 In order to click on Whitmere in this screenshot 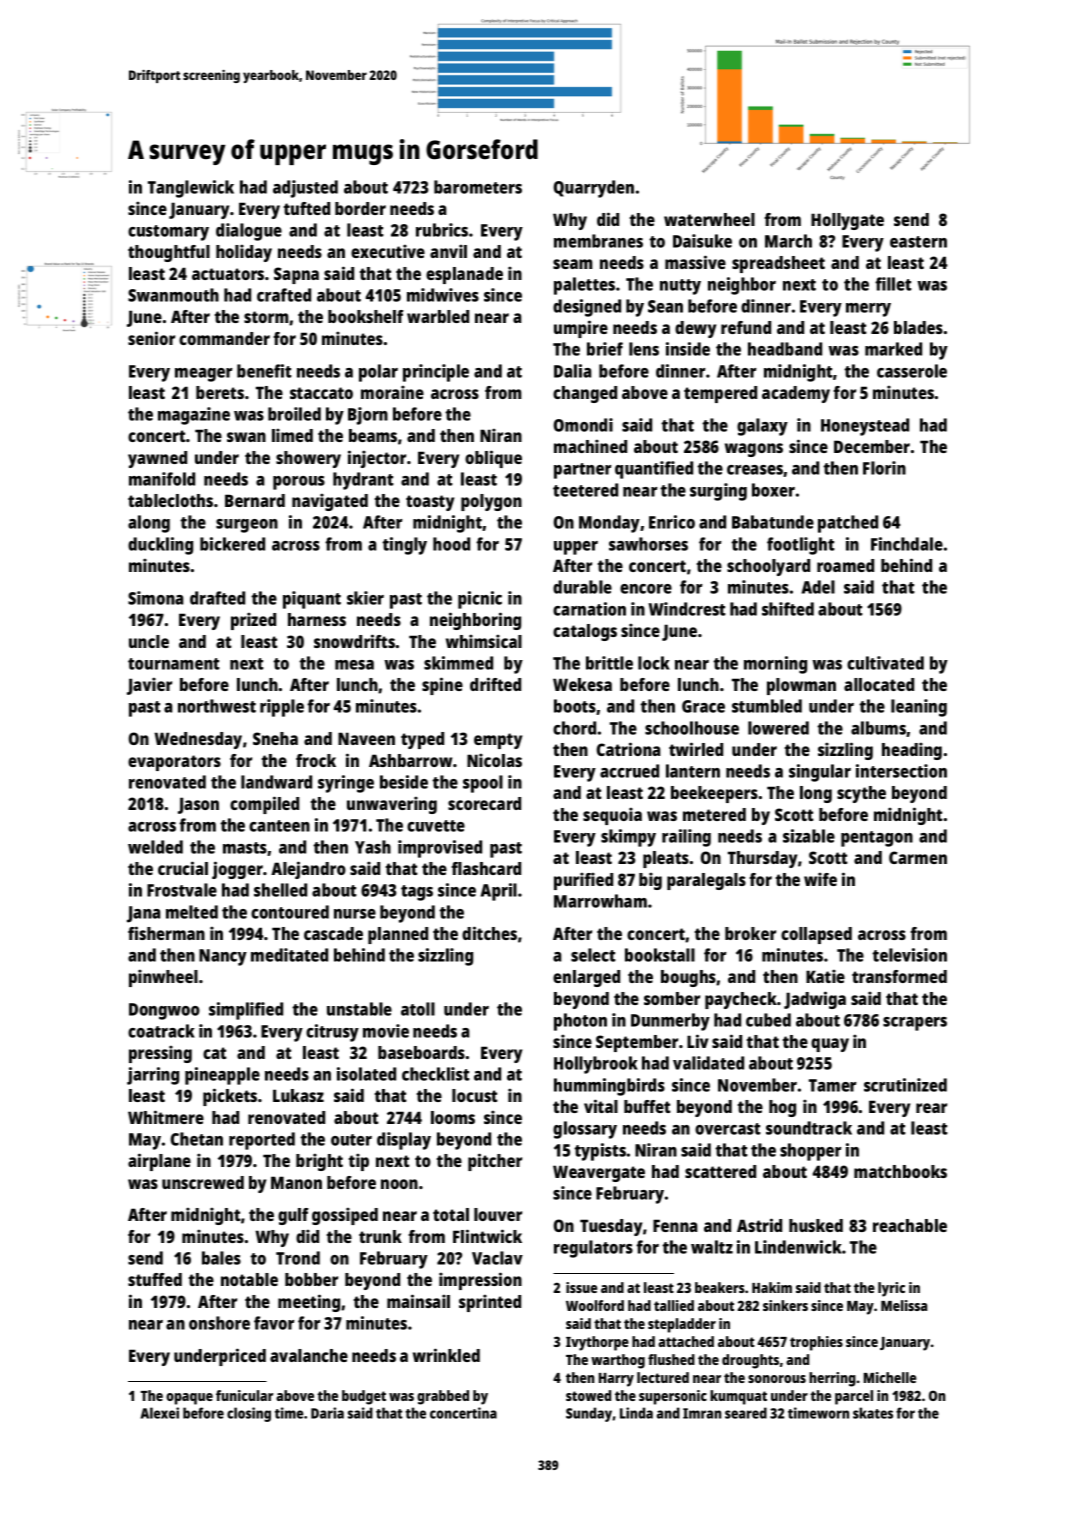, I will do `click(166, 1117)`.
